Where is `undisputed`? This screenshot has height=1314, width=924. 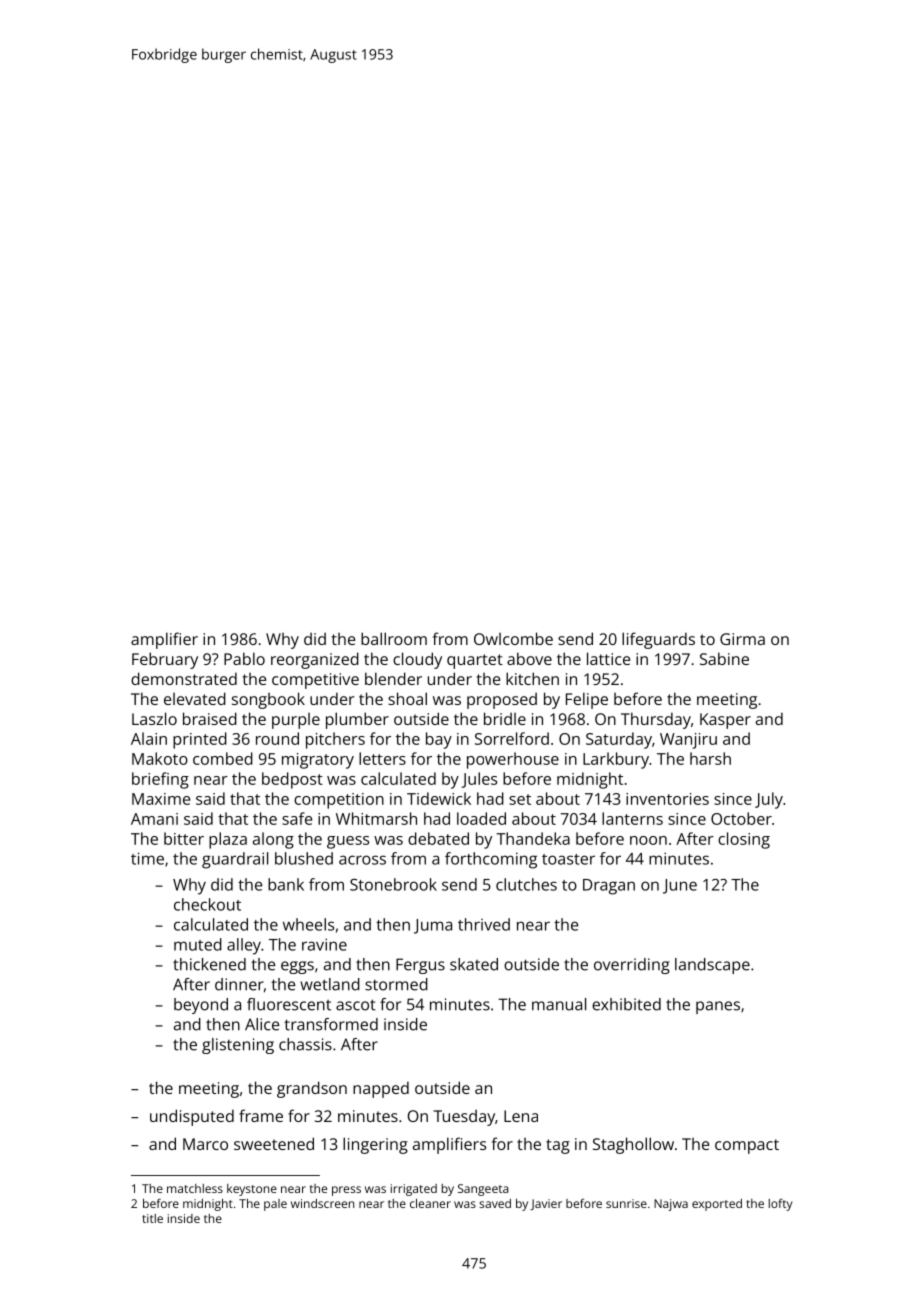
undisputed is located at coordinates (192, 1117).
